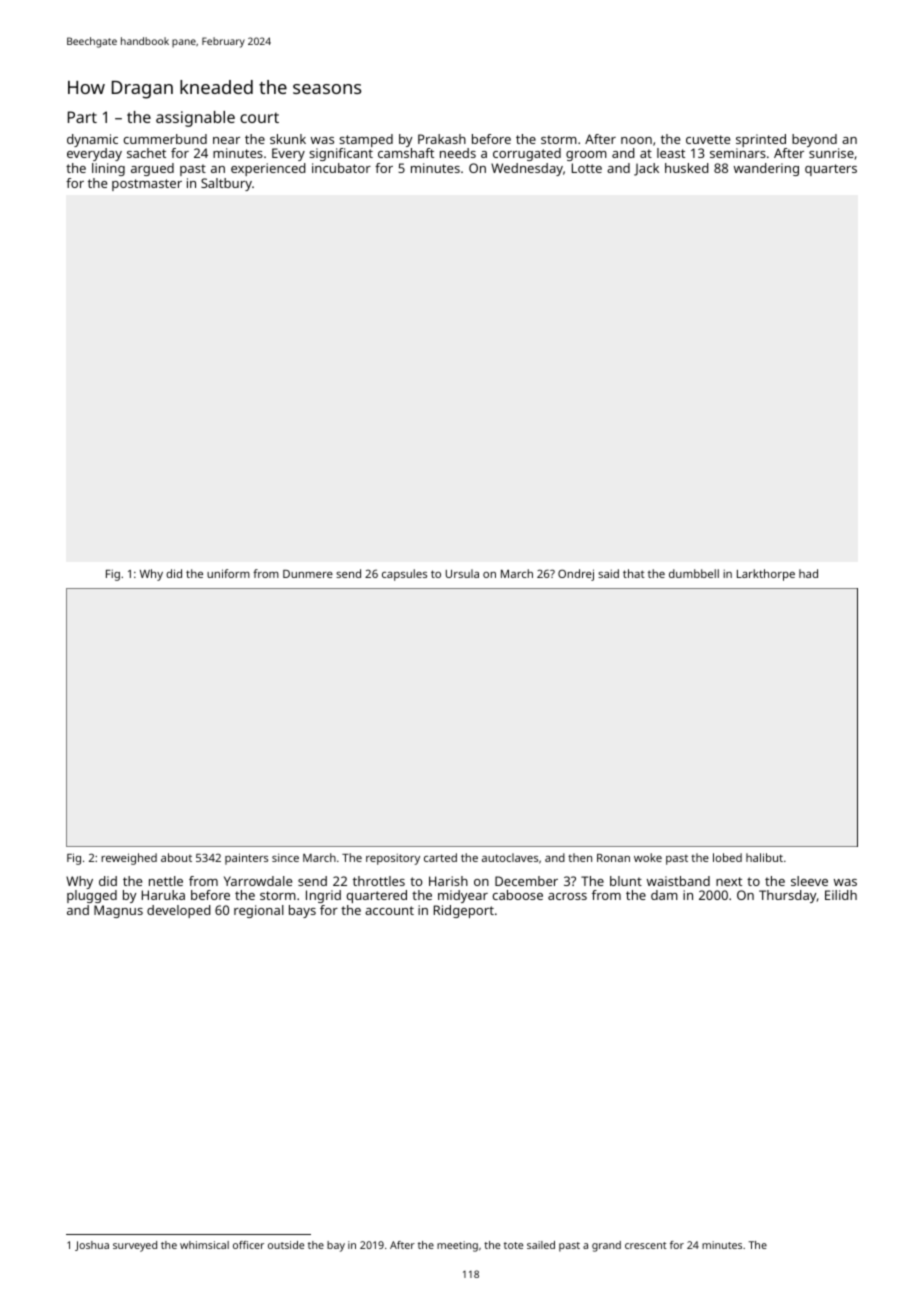 The image size is (924, 1308). What do you see at coordinates (195, 119) in the screenshot?
I see `assignable` at bounding box center [195, 119].
